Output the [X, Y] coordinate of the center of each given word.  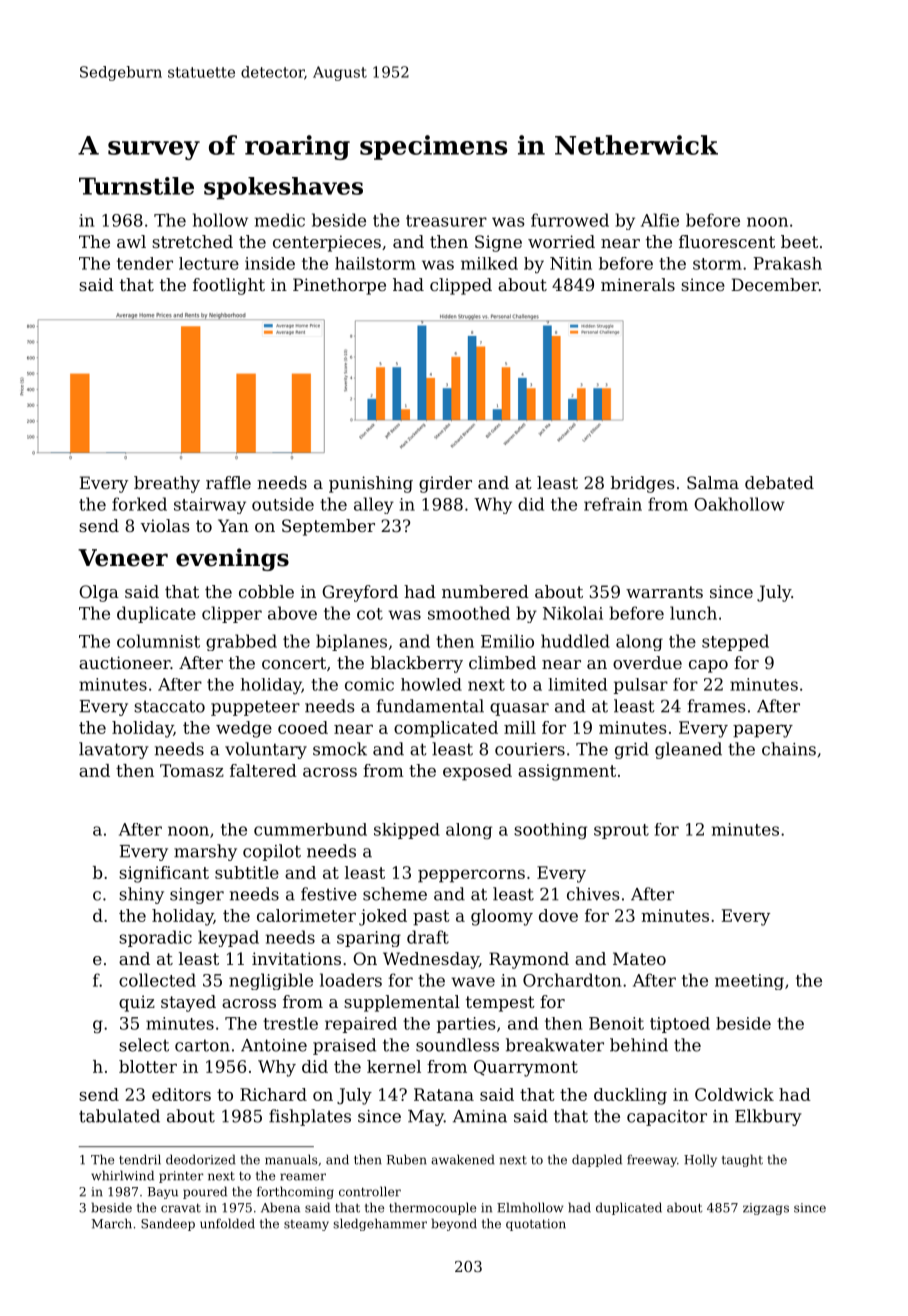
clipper [232, 614]
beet [799, 241]
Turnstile [136, 186]
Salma [713, 482]
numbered [485, 591]
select [144, 1045]
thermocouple [432, 1208]
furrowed [570, 220]
